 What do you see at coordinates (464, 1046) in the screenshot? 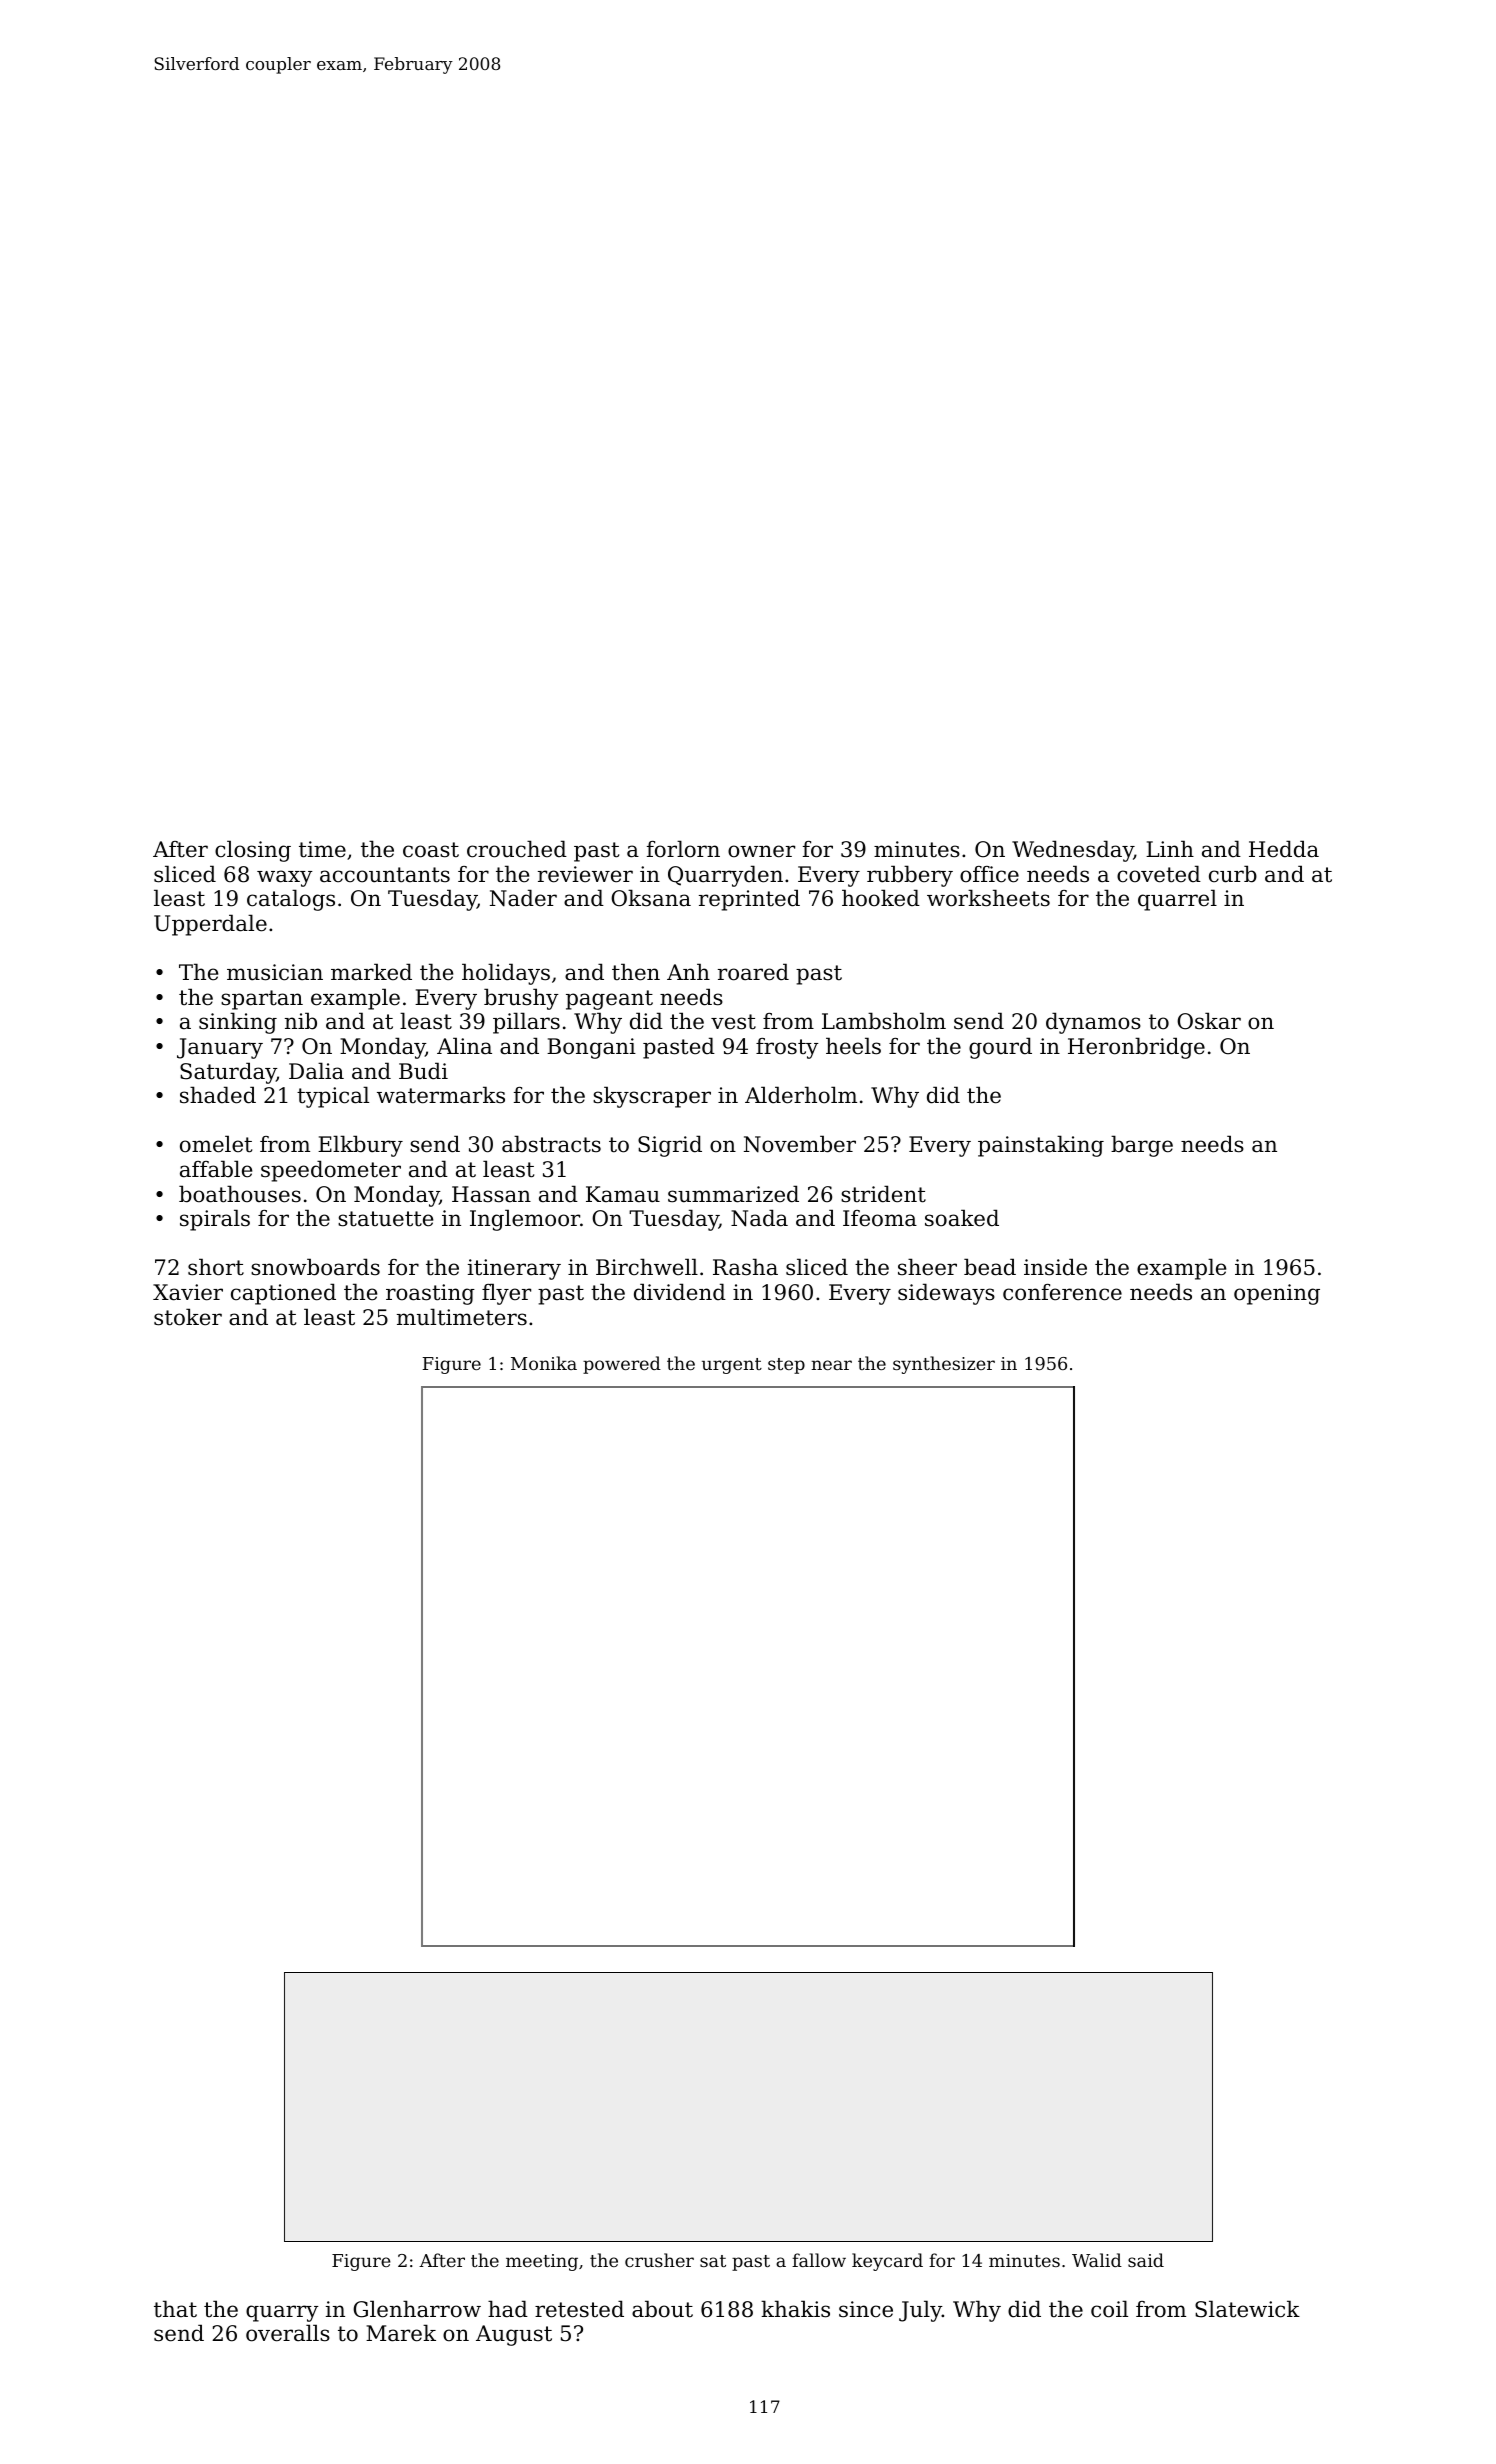
I see `Alina` at bounding box center [464, 1046].
